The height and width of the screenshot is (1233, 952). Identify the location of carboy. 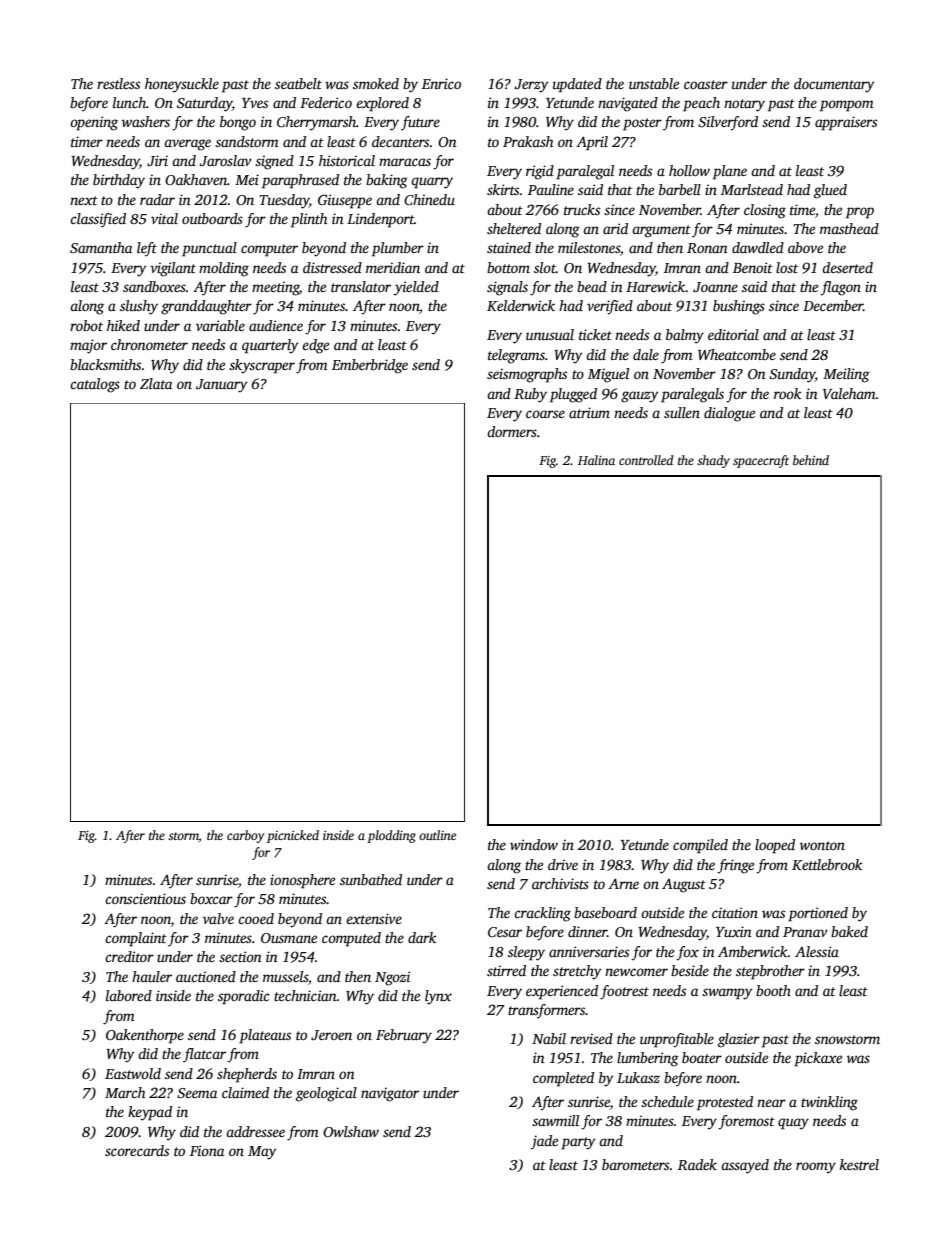
(245, 836).
